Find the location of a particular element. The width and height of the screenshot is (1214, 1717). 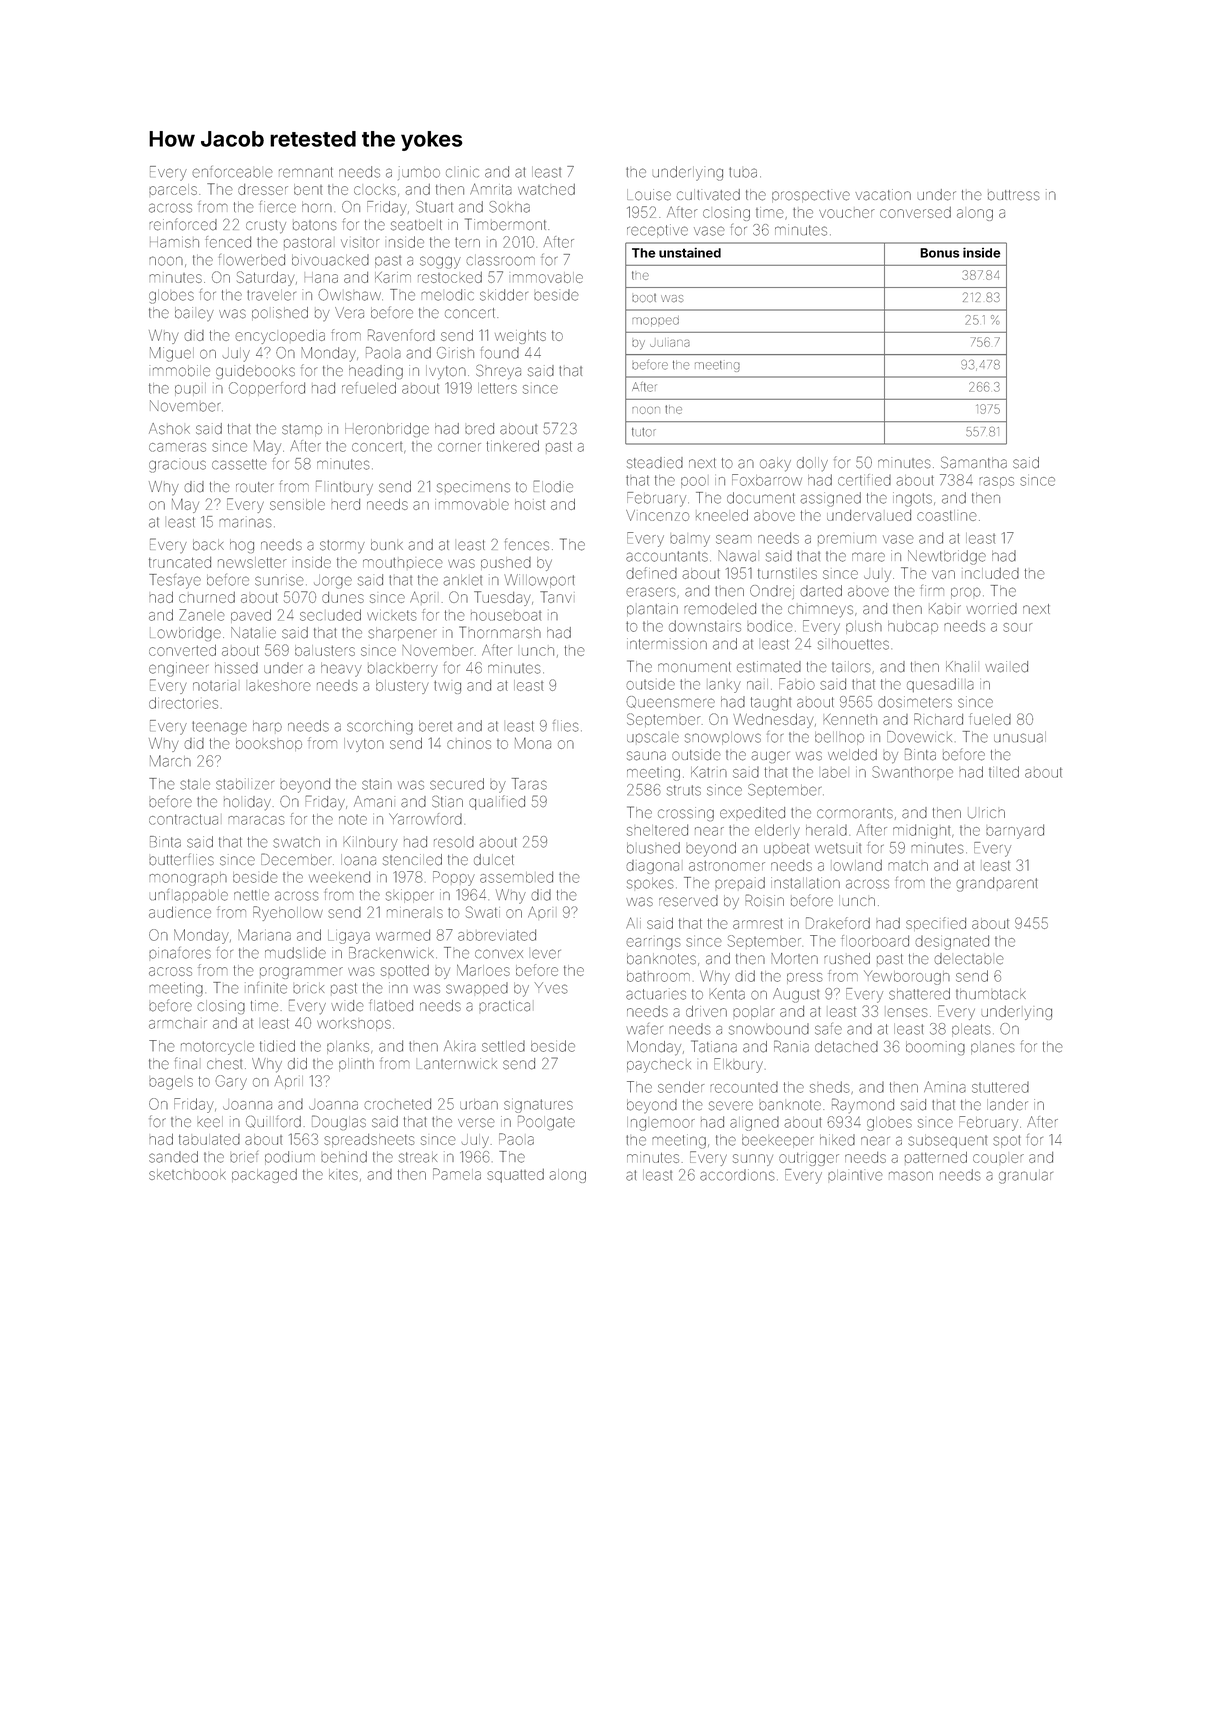

clocks is located at coordinates (375, 189).
